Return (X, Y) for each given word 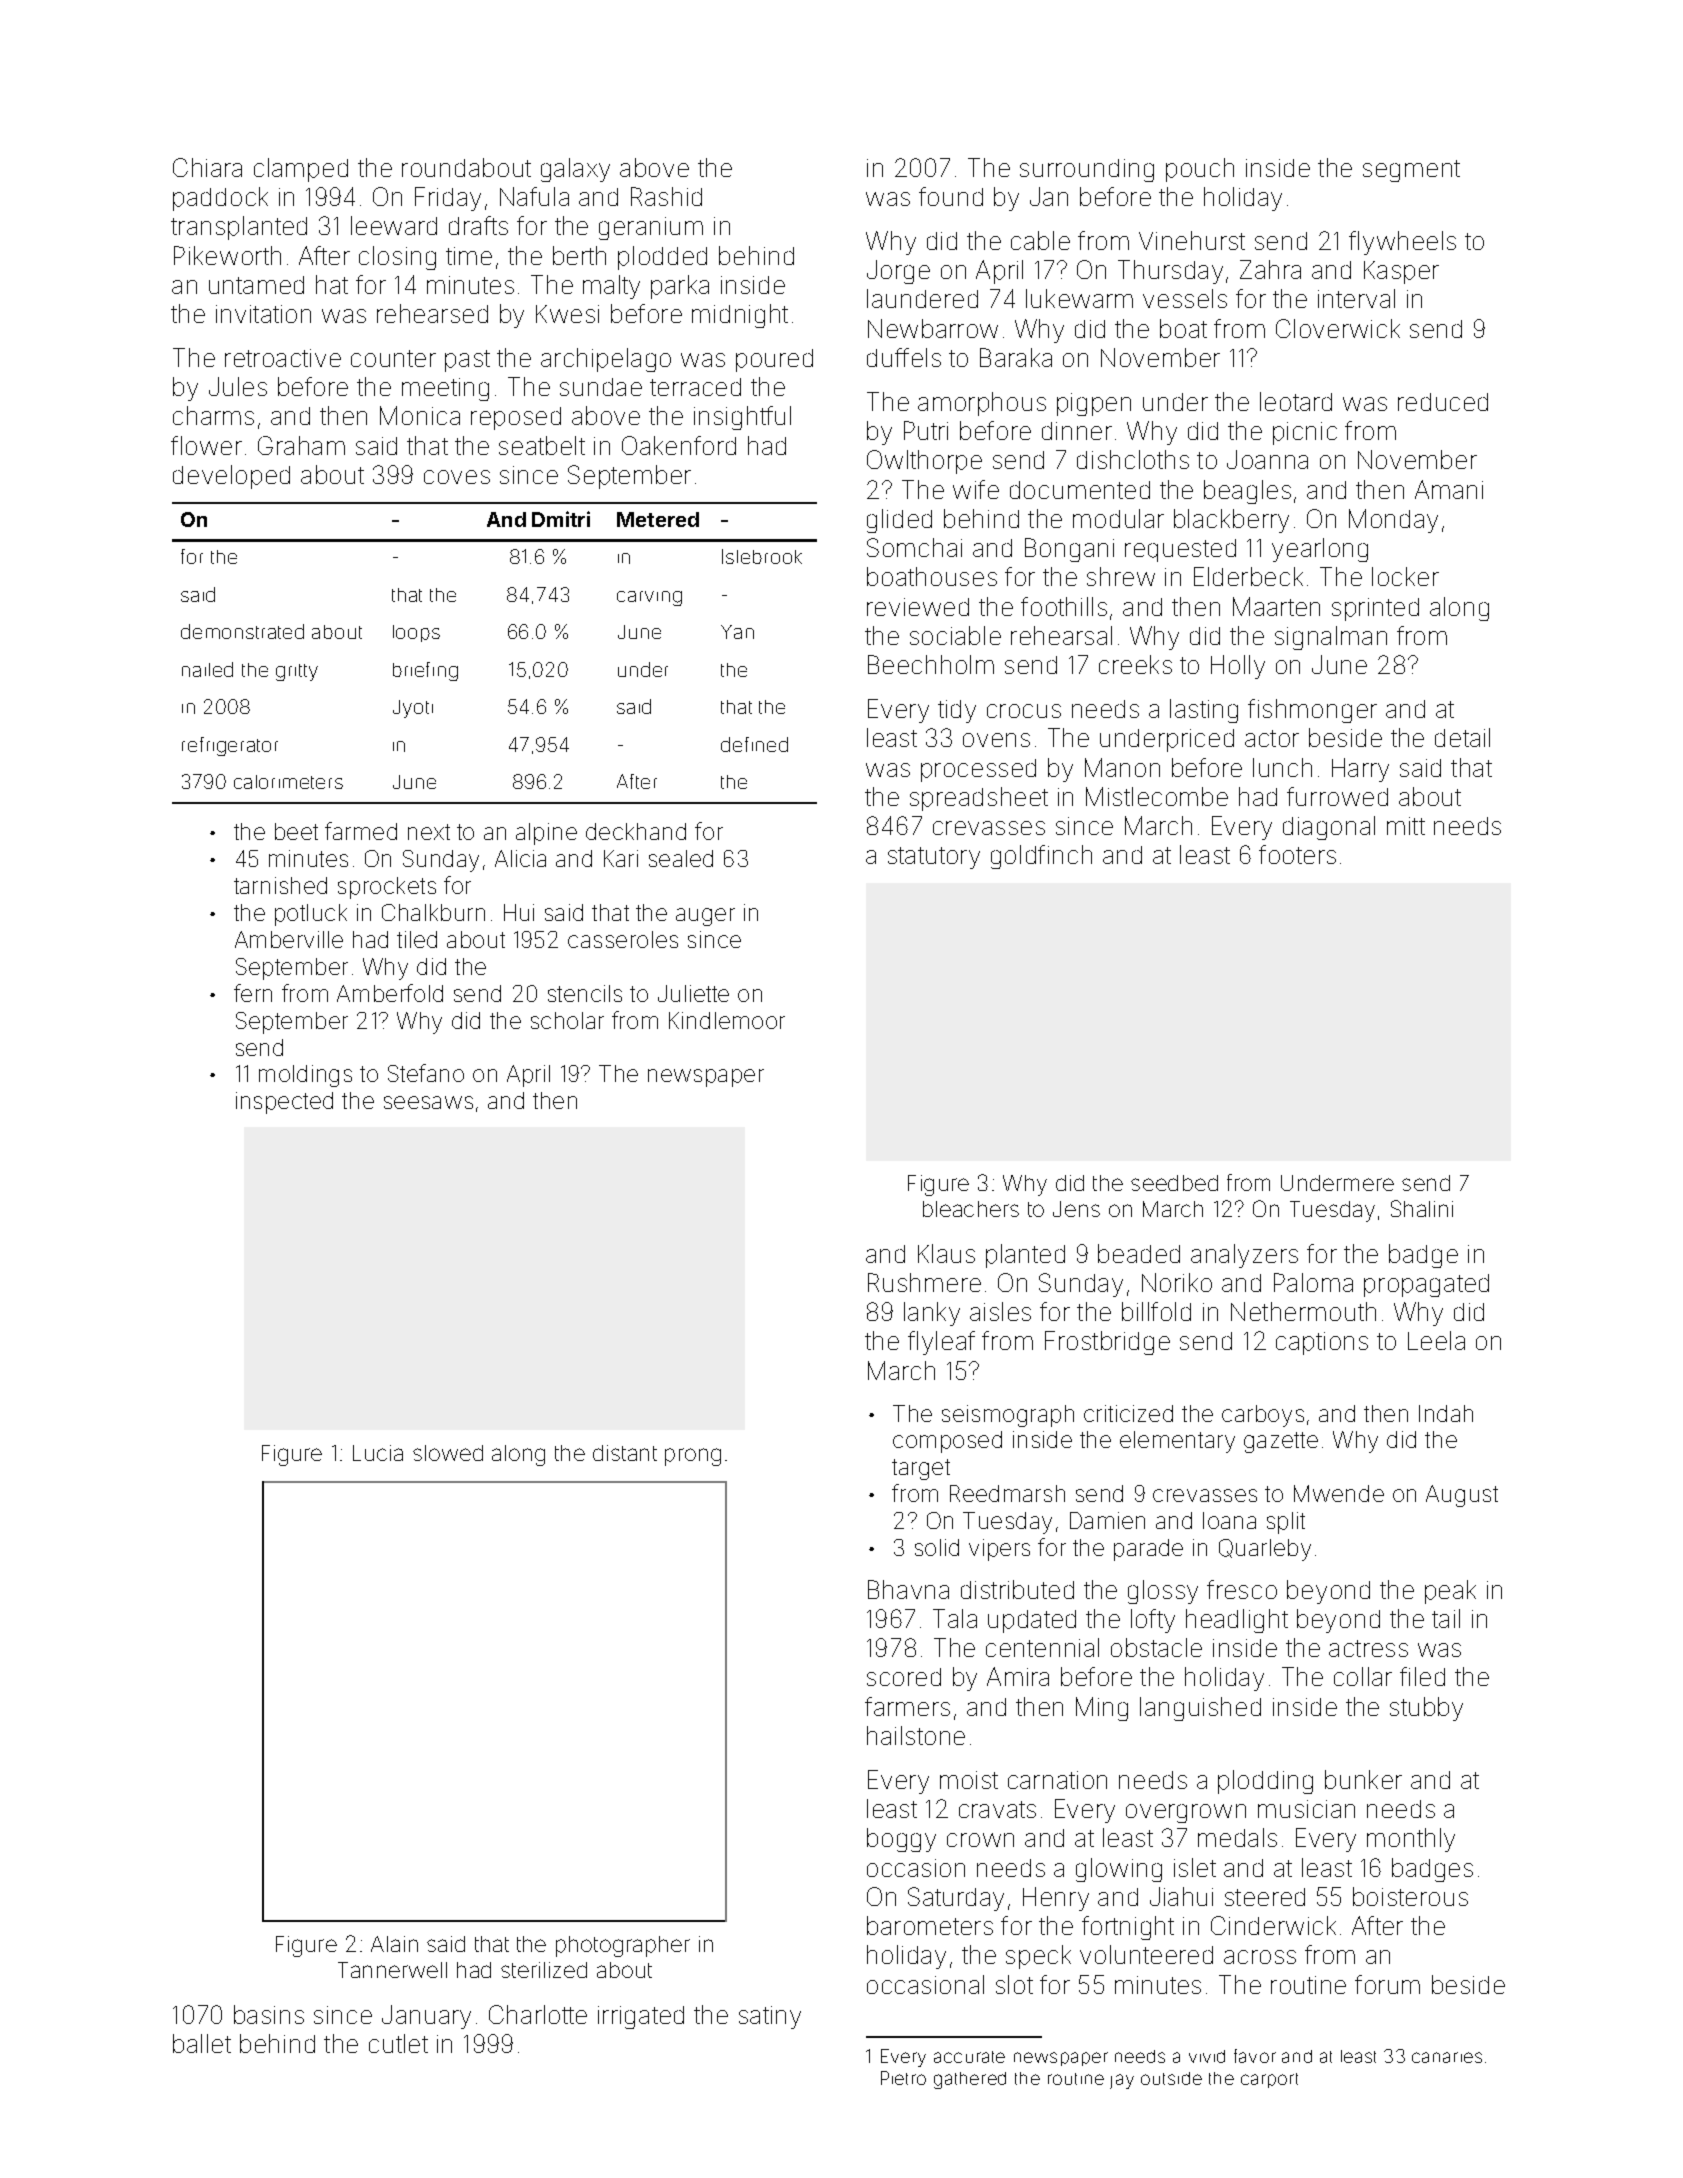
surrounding (1087, 170)
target (921, 1469)
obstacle (1156, 1647)
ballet (202, 2043)
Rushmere (924, 1282)
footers (1297, 854)
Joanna (1267, 459)
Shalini (1422, 1208)
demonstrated (242, 631)
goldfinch (1041, 857)
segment (1411, 171)
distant (625, 1453)
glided (899, 521)
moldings (305, 1076)
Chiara (207, 167)
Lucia (378, 1453)
